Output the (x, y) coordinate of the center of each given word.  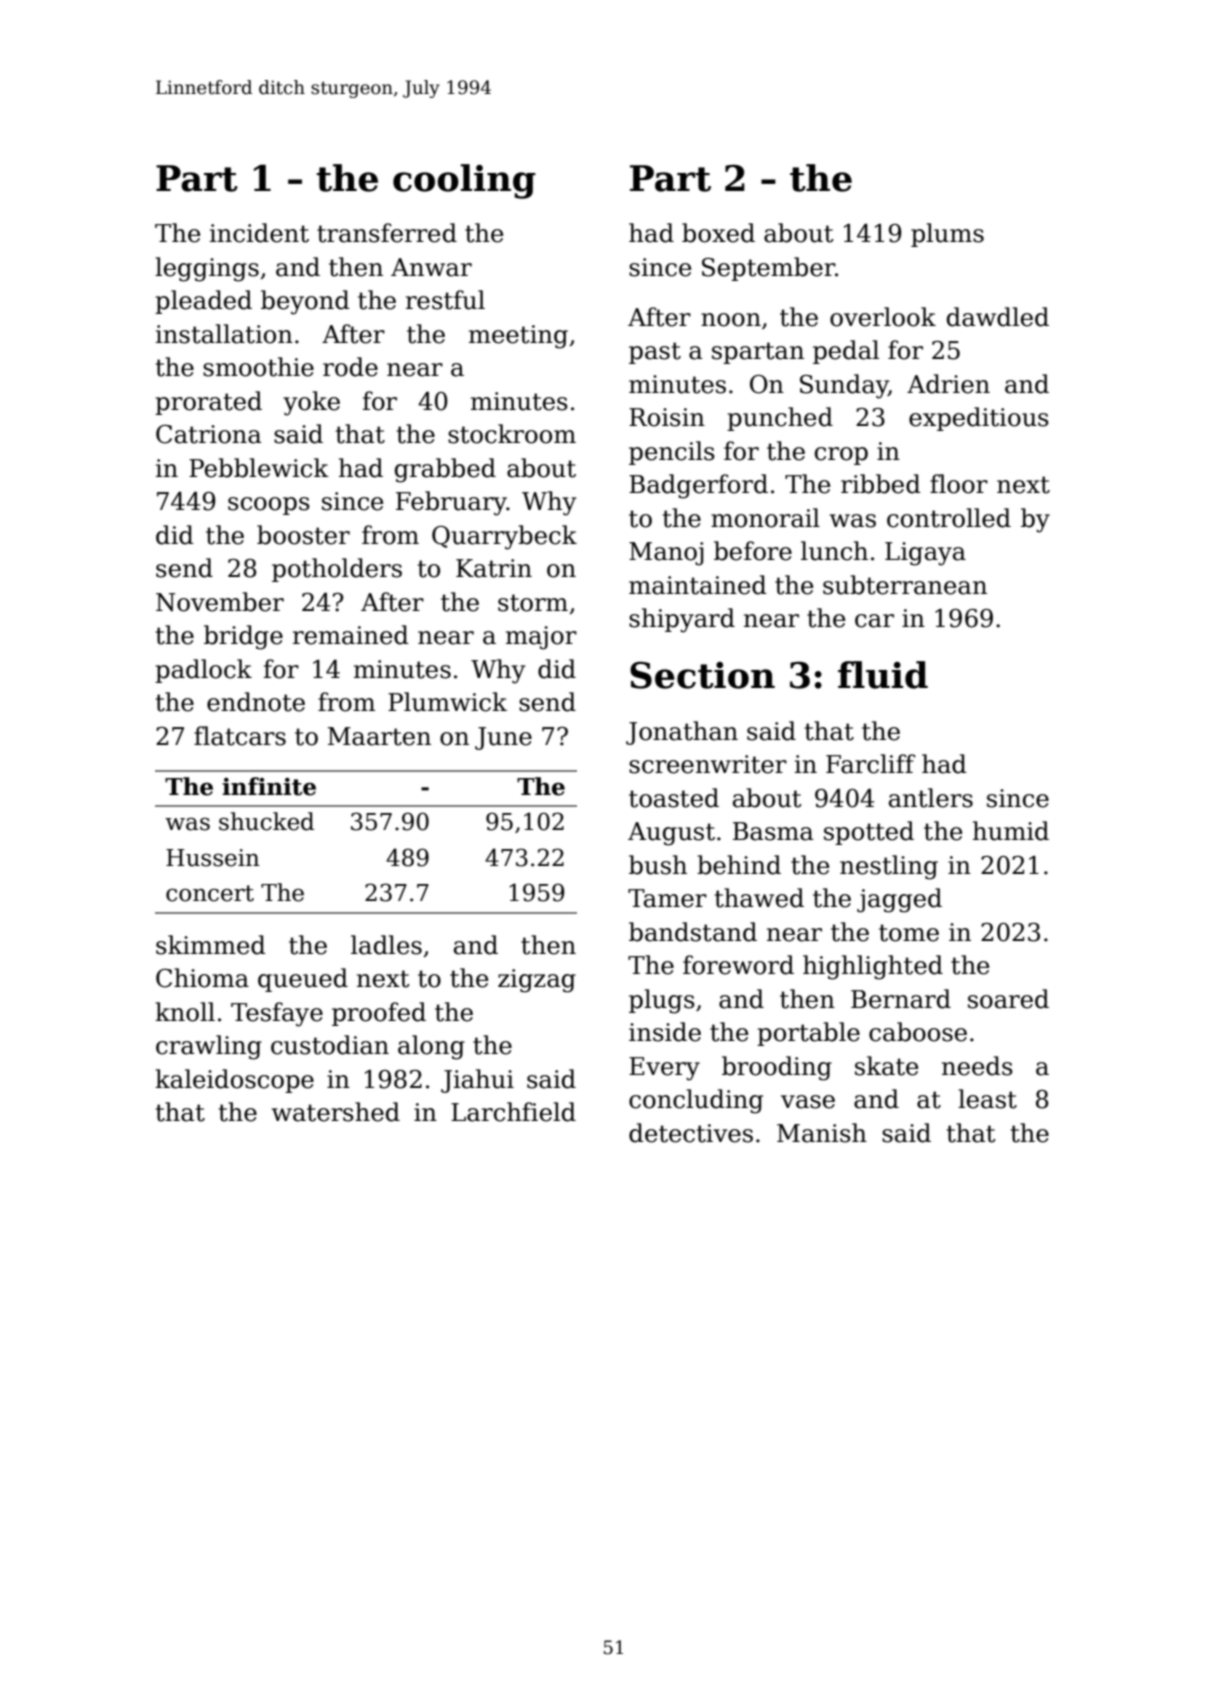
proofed (379, 1014)
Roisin (667, 417)
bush (658, 865)
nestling (889, 867)
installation (224, 334)
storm (533, 603)
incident (259, 233)
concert (210, 893)
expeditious (979, 419)
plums (947, 235)
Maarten (379, 736)
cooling (464, 181)
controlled (949, 518)
